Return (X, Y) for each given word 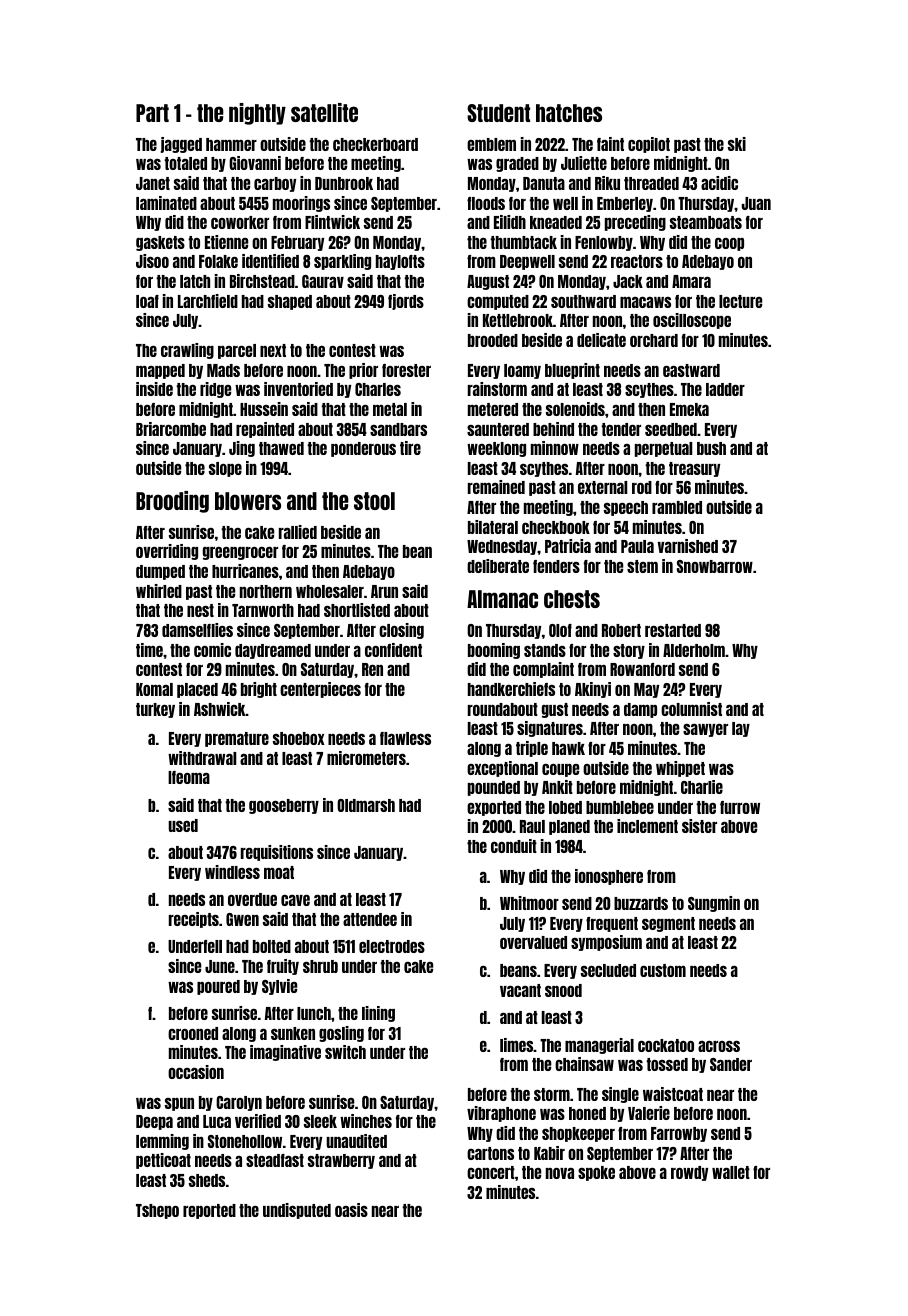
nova (560, 1173)
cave (295, 900)
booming (494, 651)
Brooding (172, 502)
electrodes (392, 946)
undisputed (297, 1211)
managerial (599, 1046)
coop (729, 244)
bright (259, 690)
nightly (257, 114)
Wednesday (502, 547)
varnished (688, 546)
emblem (491, 144)
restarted (673, 630)
